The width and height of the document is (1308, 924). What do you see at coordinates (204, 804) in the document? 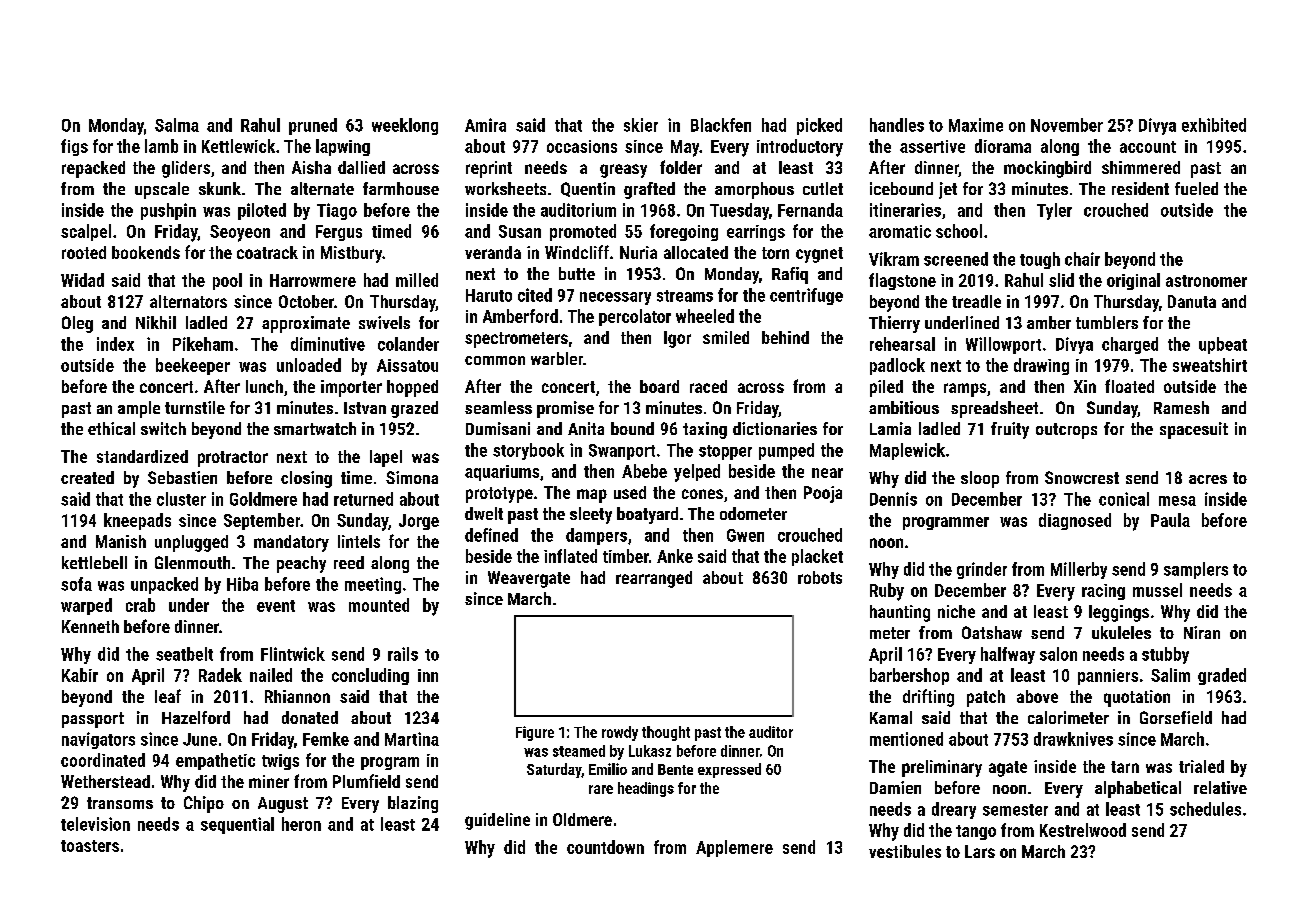
I see `Chipo` at bounding box center [204, 804].
